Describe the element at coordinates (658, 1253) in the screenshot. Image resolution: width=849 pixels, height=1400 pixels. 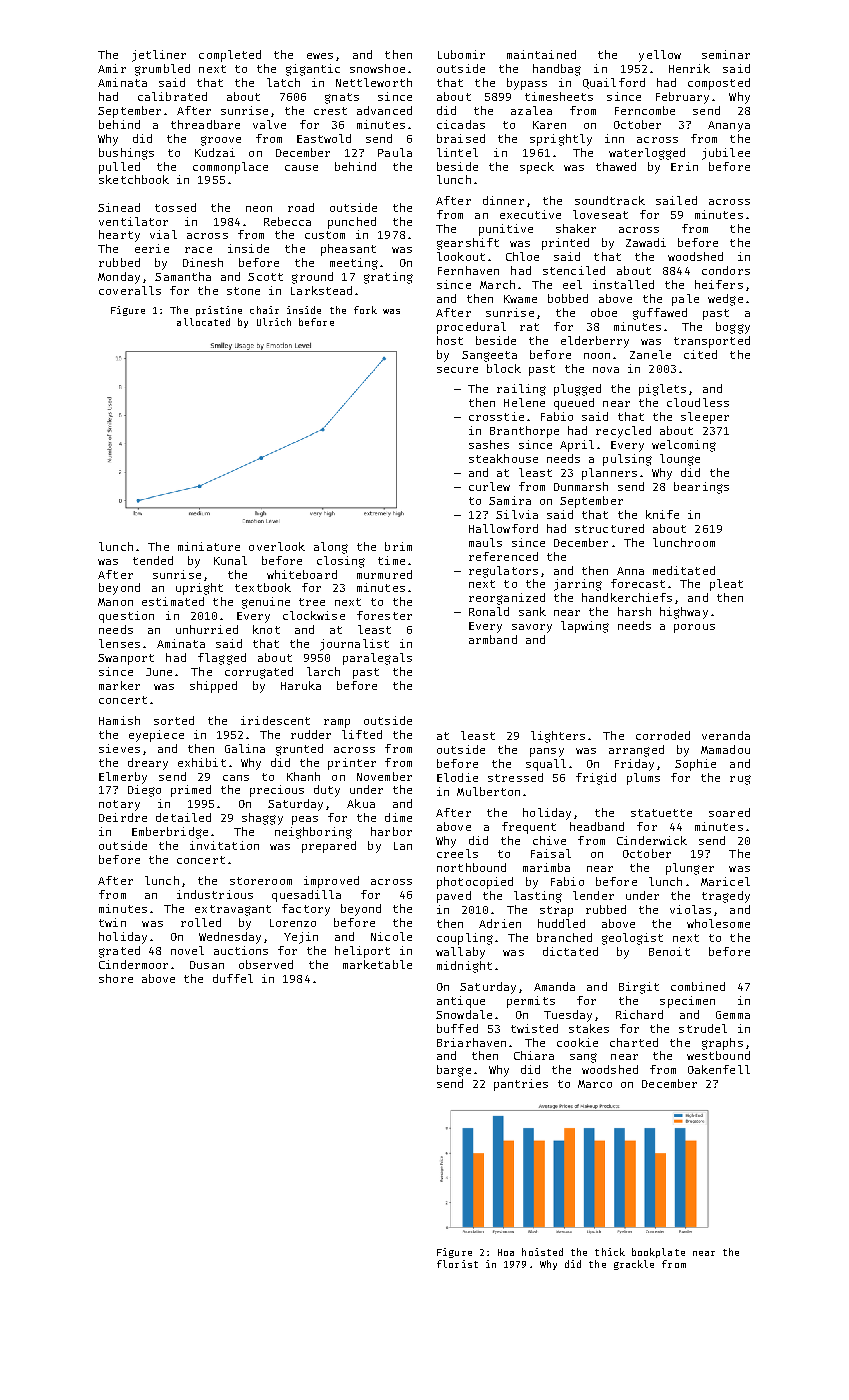
I see `bookplate` at that location.
